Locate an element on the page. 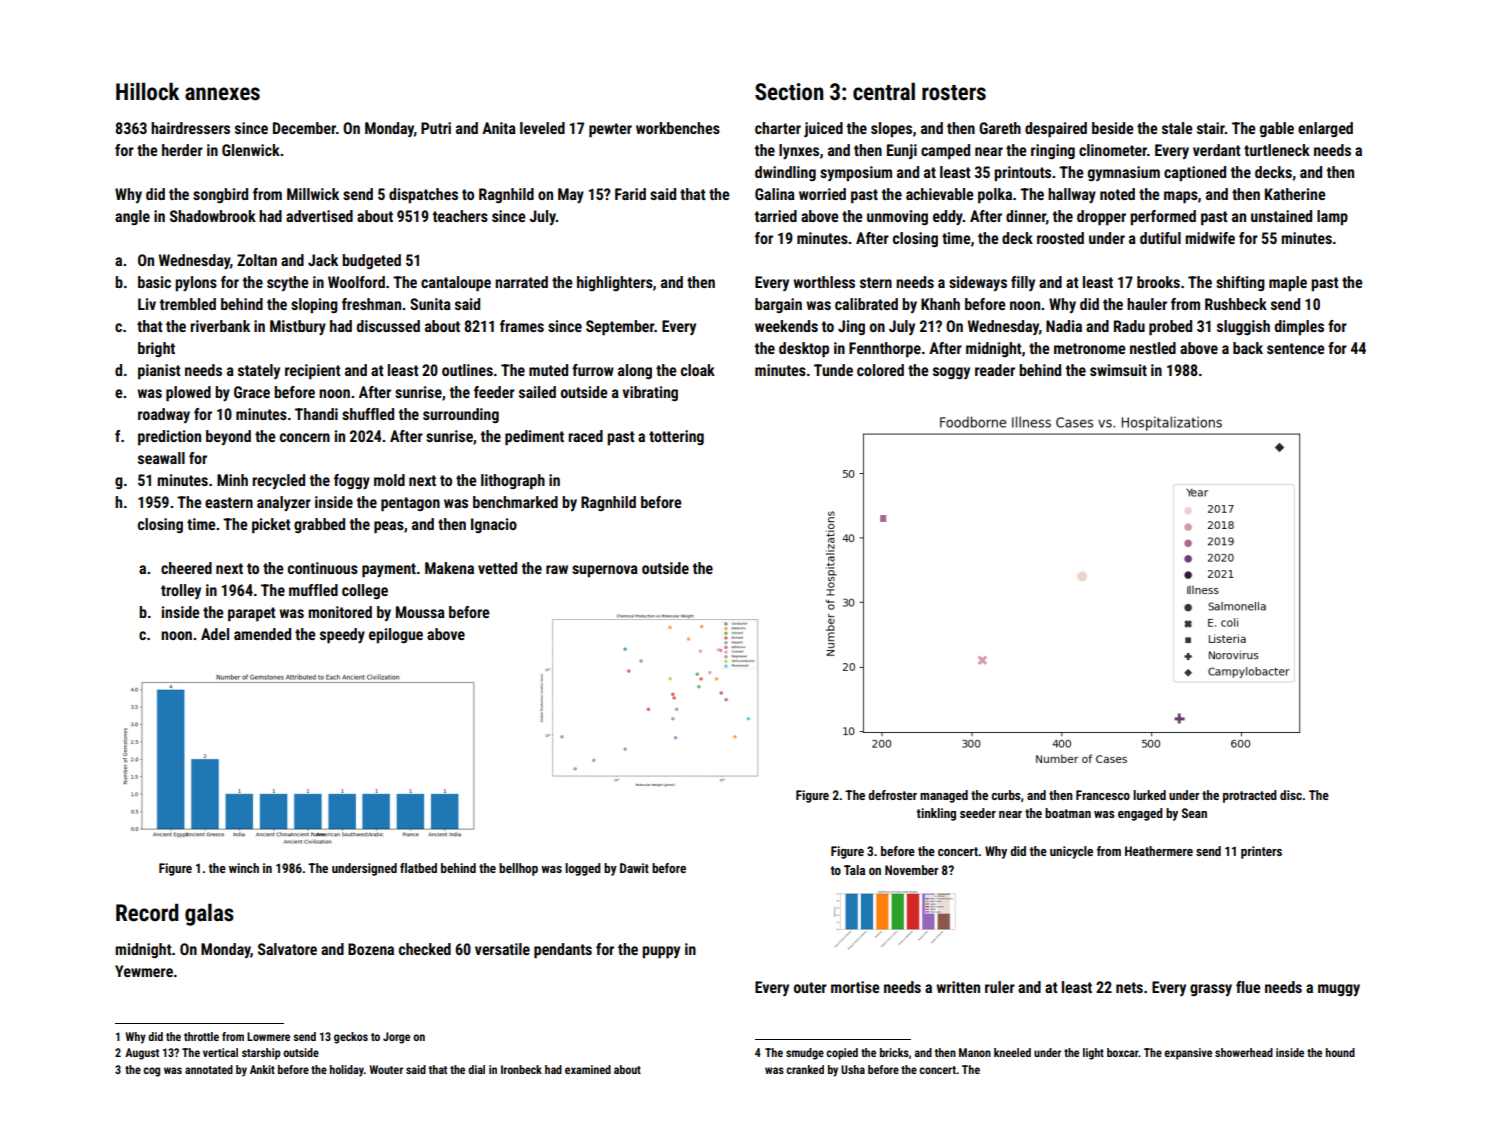 The height and width of the image is (1148, 1485). soggy is located at coordinates (951, 373).
